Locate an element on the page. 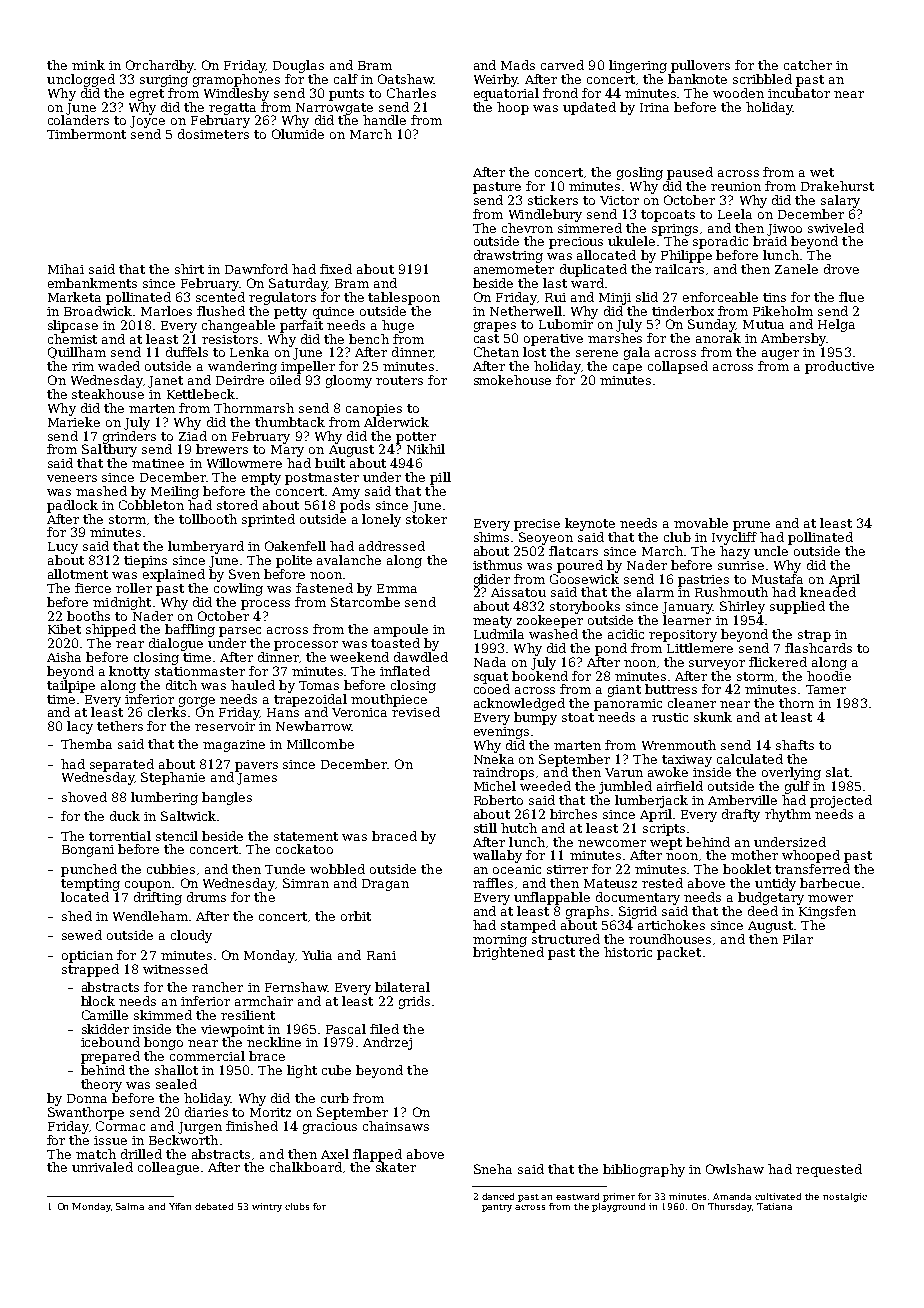  Michel is located at coordinates (495, 786).
